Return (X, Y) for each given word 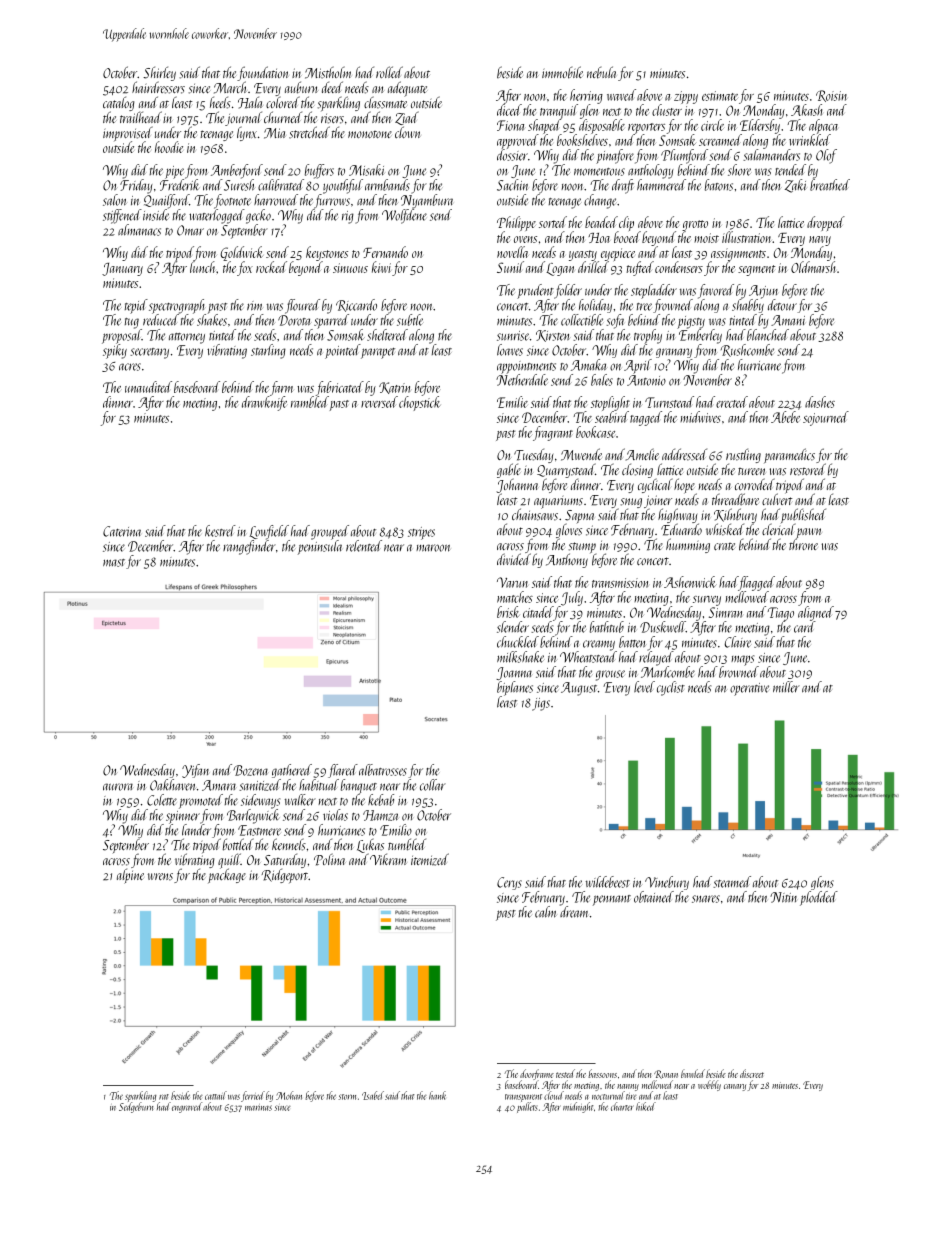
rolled (389, 72)
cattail (216, 1095)
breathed (830, 185)
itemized (430, 859)
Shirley (159, 74)
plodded (819, 898)
